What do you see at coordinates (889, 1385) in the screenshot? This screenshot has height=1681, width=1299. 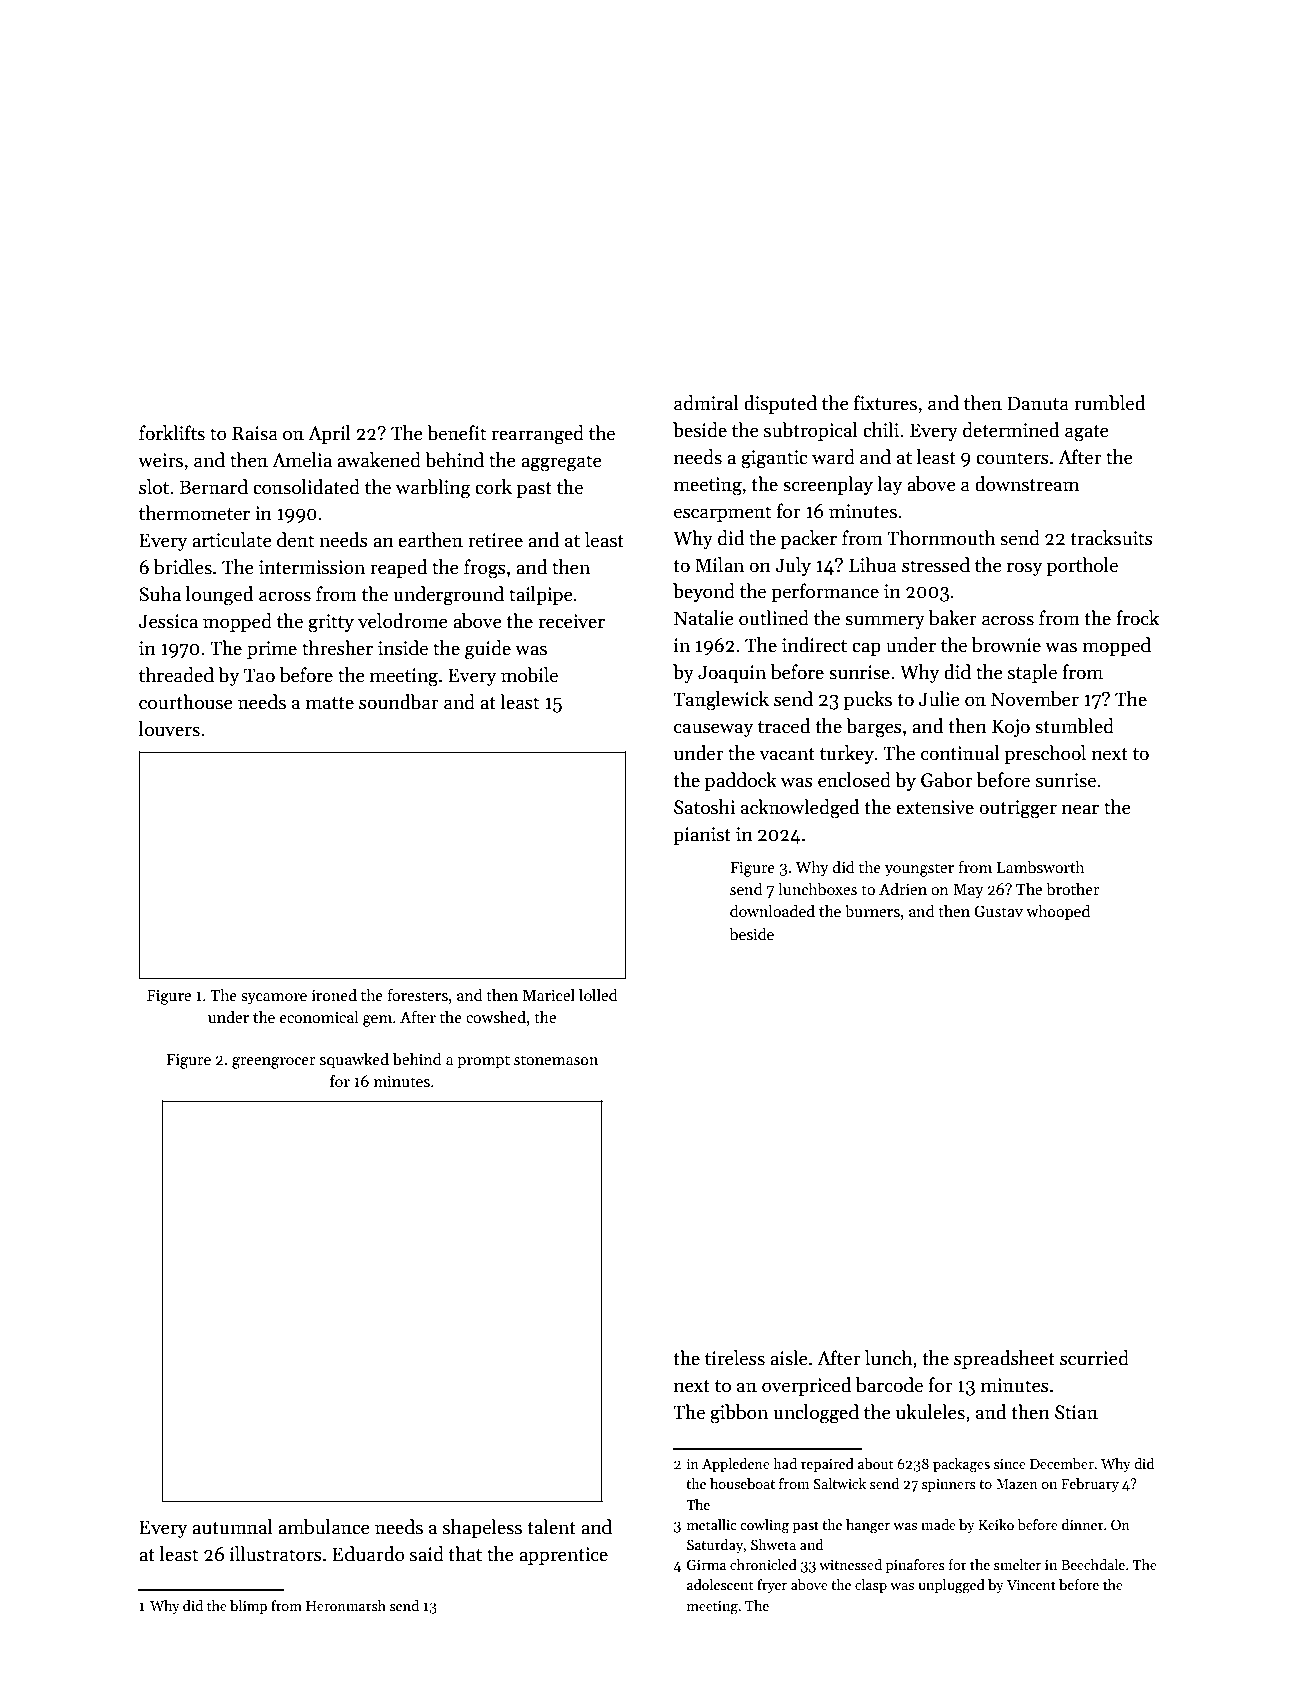 I see `barcode` at bounding box center [889, 1385].
